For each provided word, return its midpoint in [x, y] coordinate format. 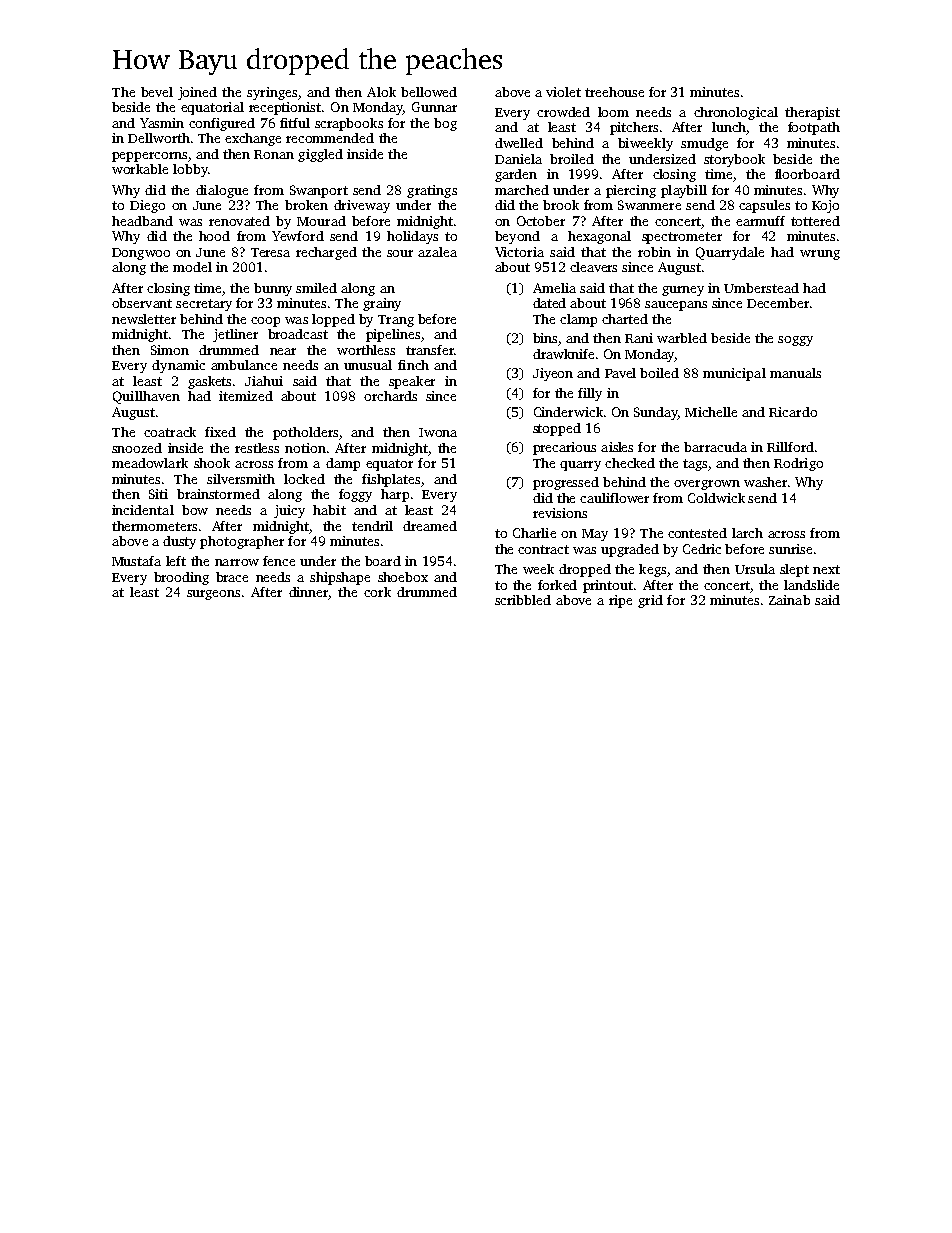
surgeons [213, 595]
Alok [381, 92]
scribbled [523, 600]
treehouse [614, 92]
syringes [272, 93]
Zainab [789, 600]
